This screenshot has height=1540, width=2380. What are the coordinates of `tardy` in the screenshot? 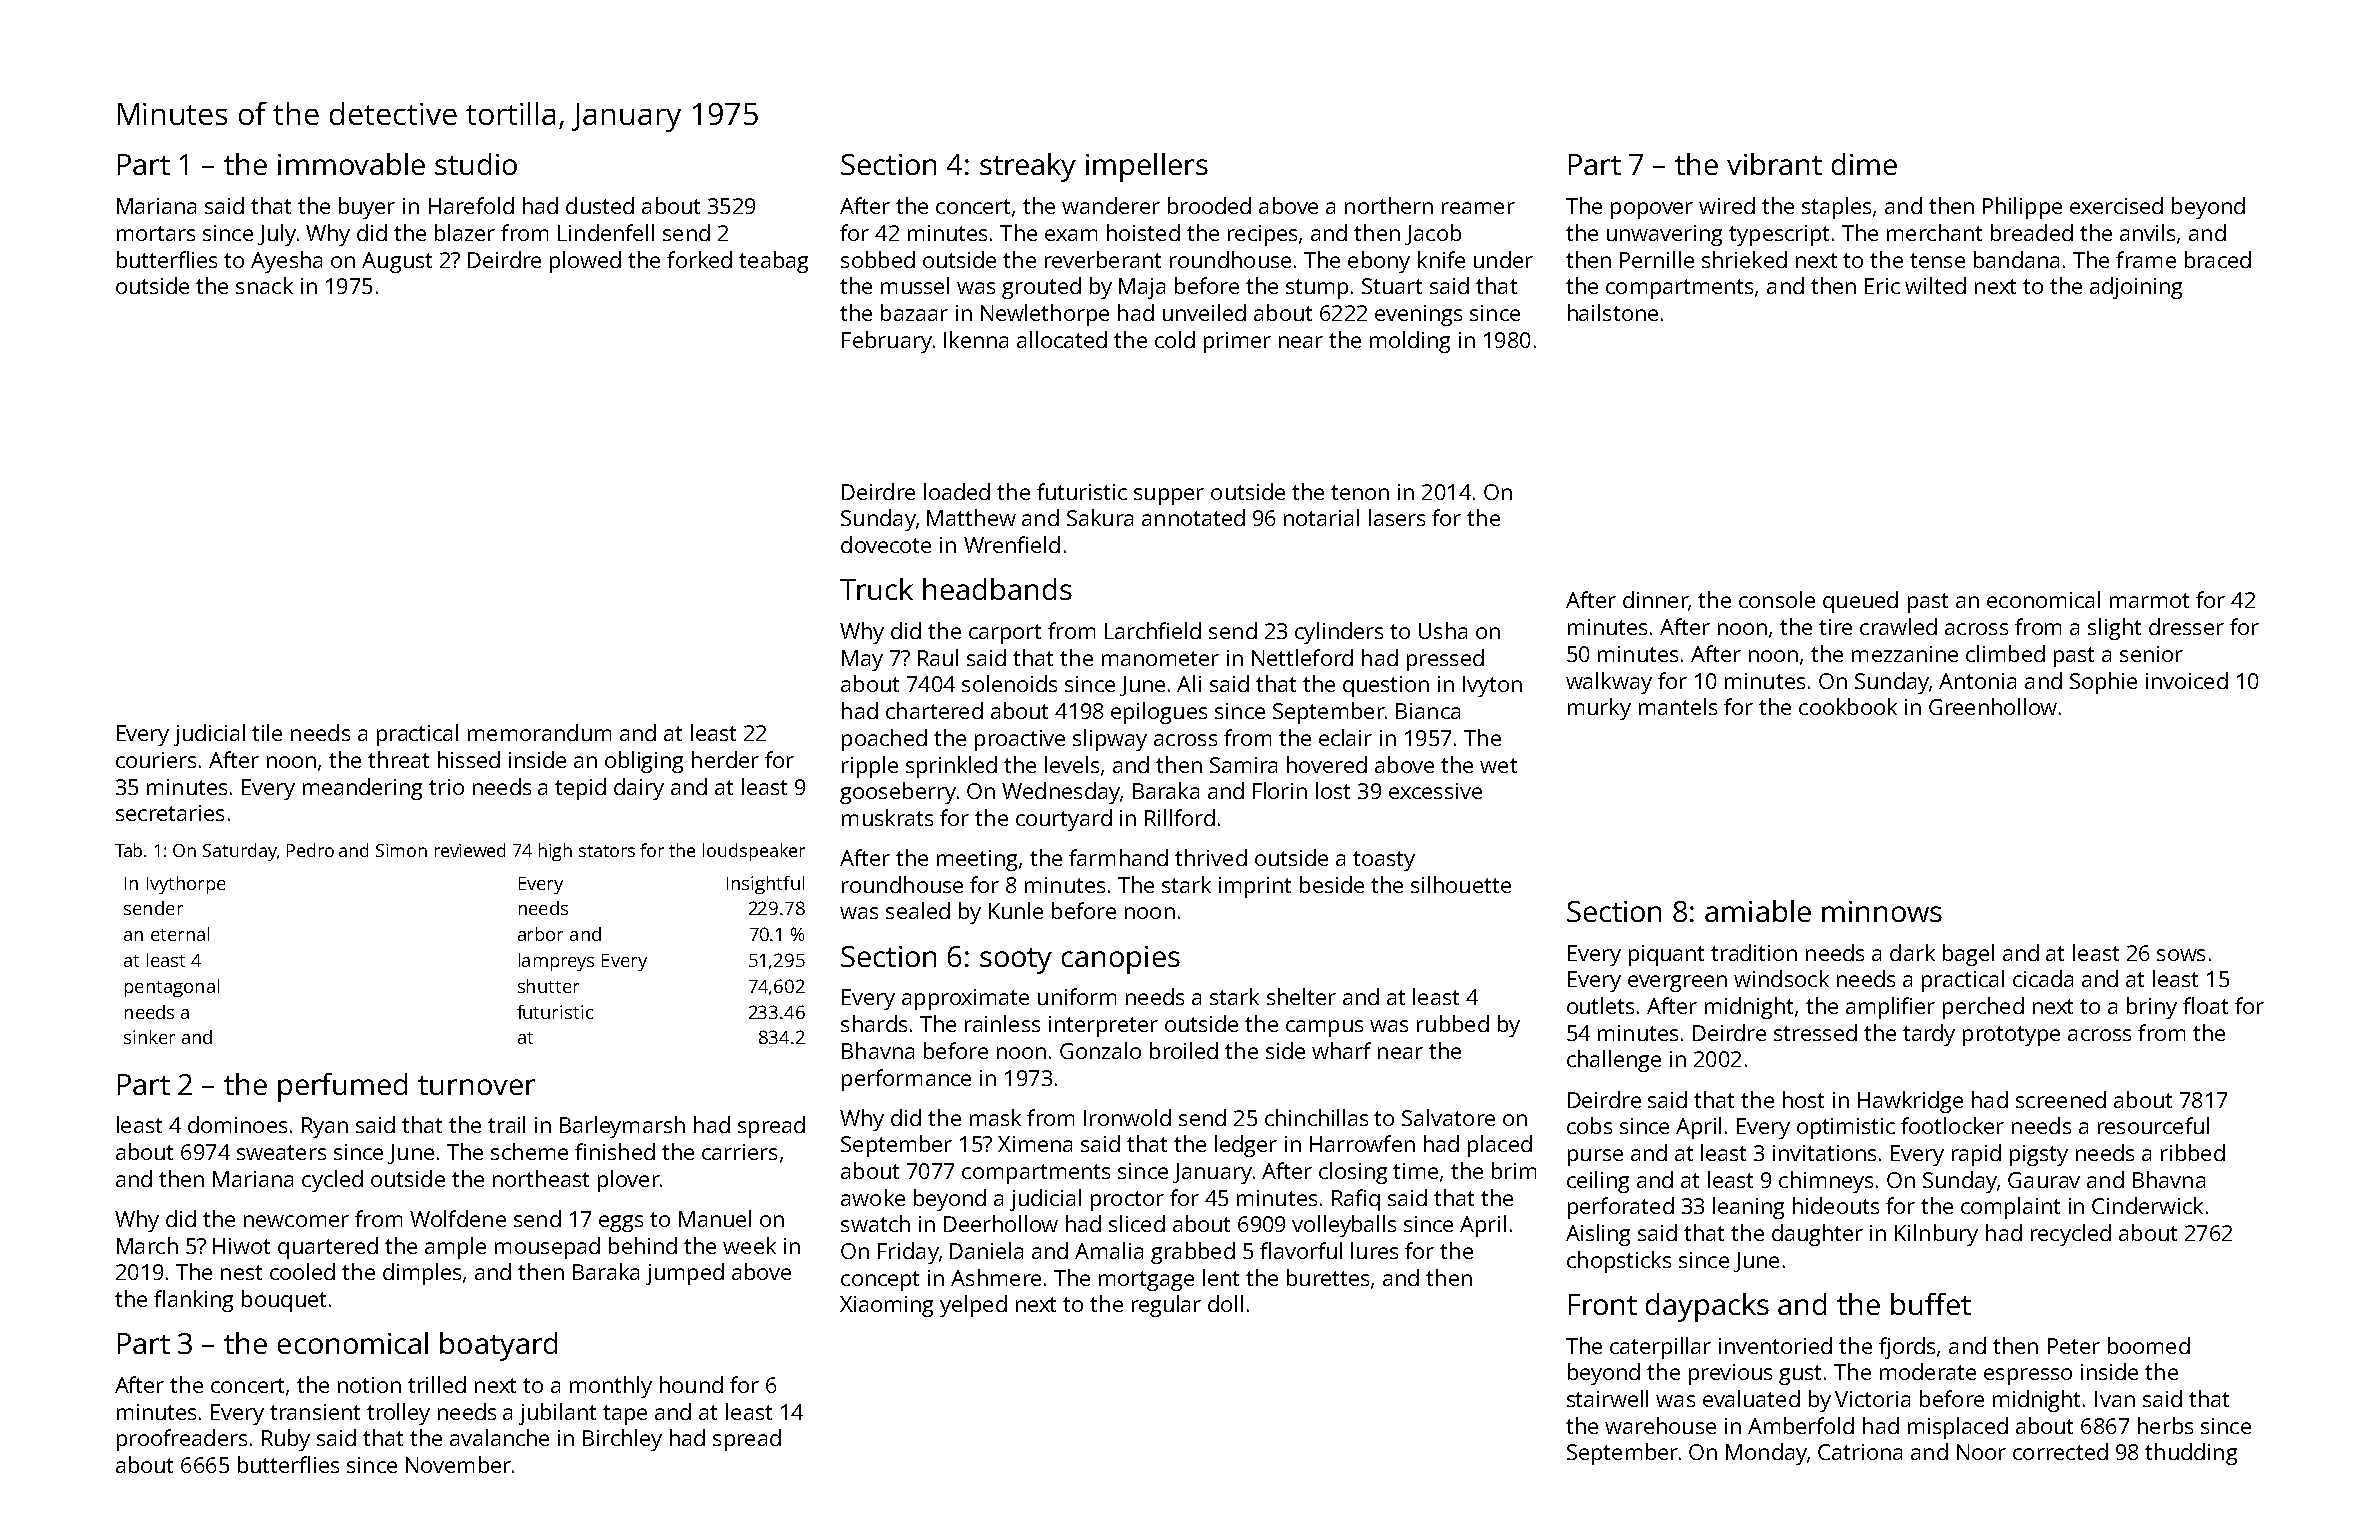 It's located at (1929, 1035).
